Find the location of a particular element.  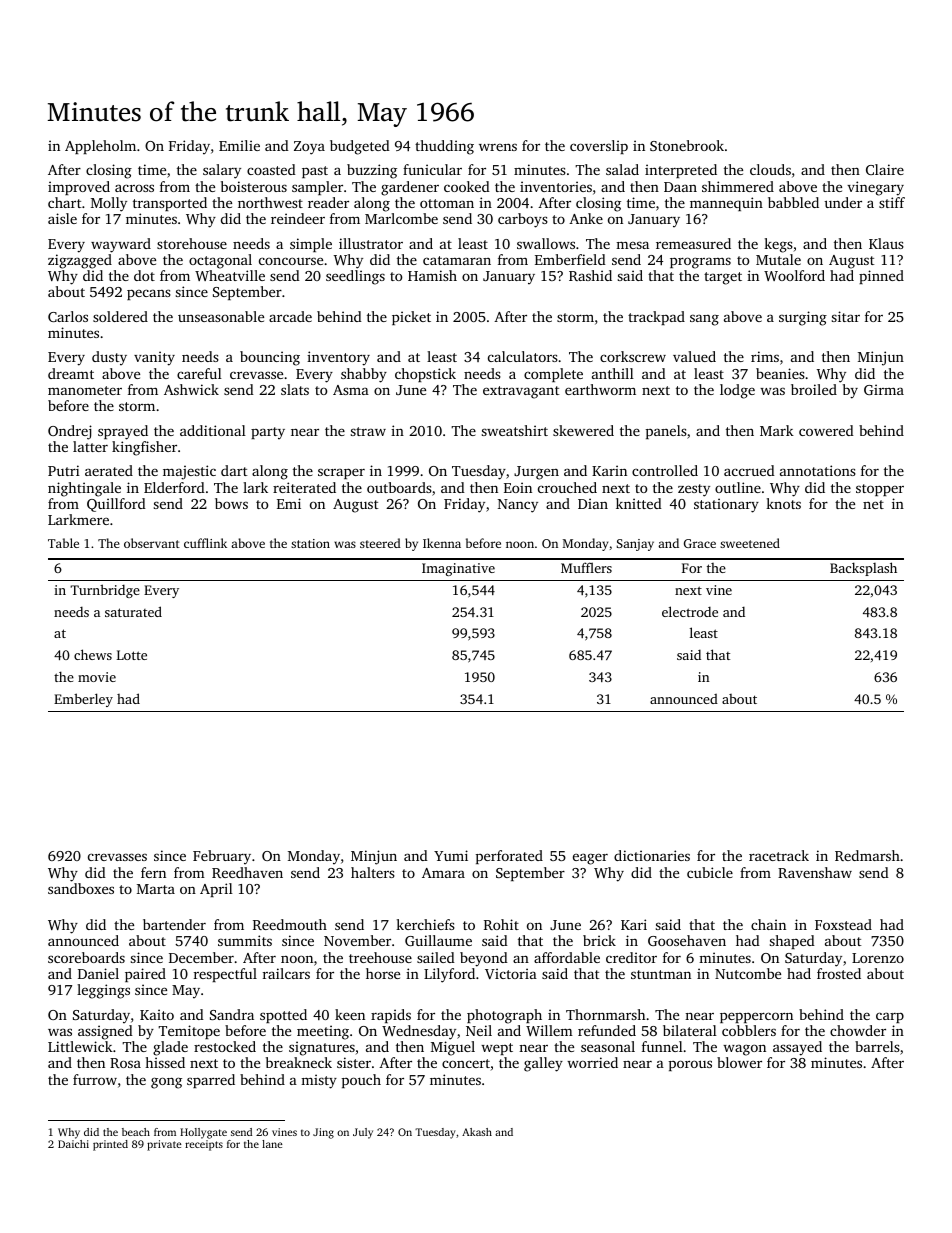

Molly is located at coordinates (109, 204).
